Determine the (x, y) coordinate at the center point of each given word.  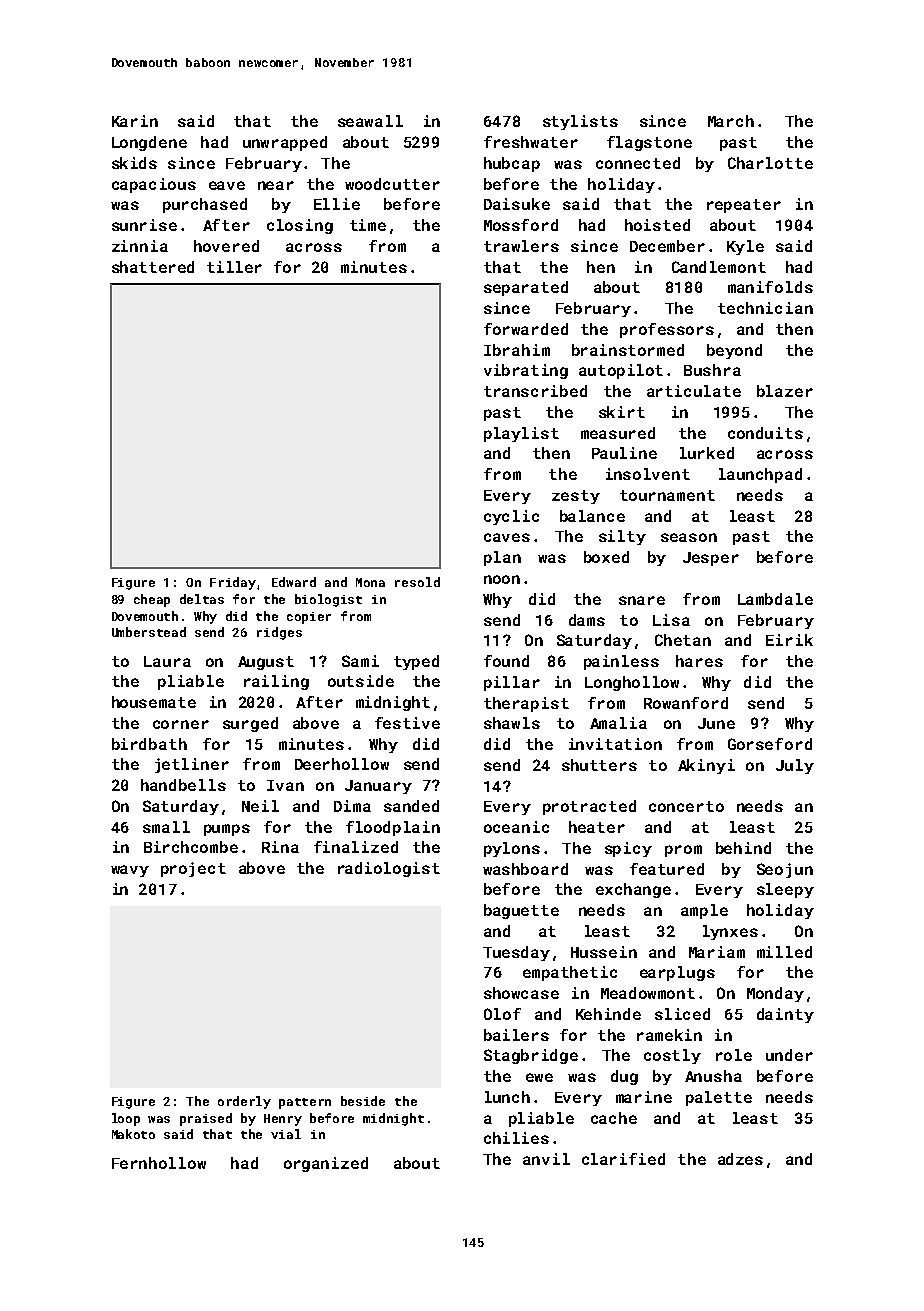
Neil (260, 806)
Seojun (785, 870)
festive (407, 723)
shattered (153, 267)
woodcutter (392, 184)
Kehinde (608, 1014)
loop (126, 1119)
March (731, 121)
